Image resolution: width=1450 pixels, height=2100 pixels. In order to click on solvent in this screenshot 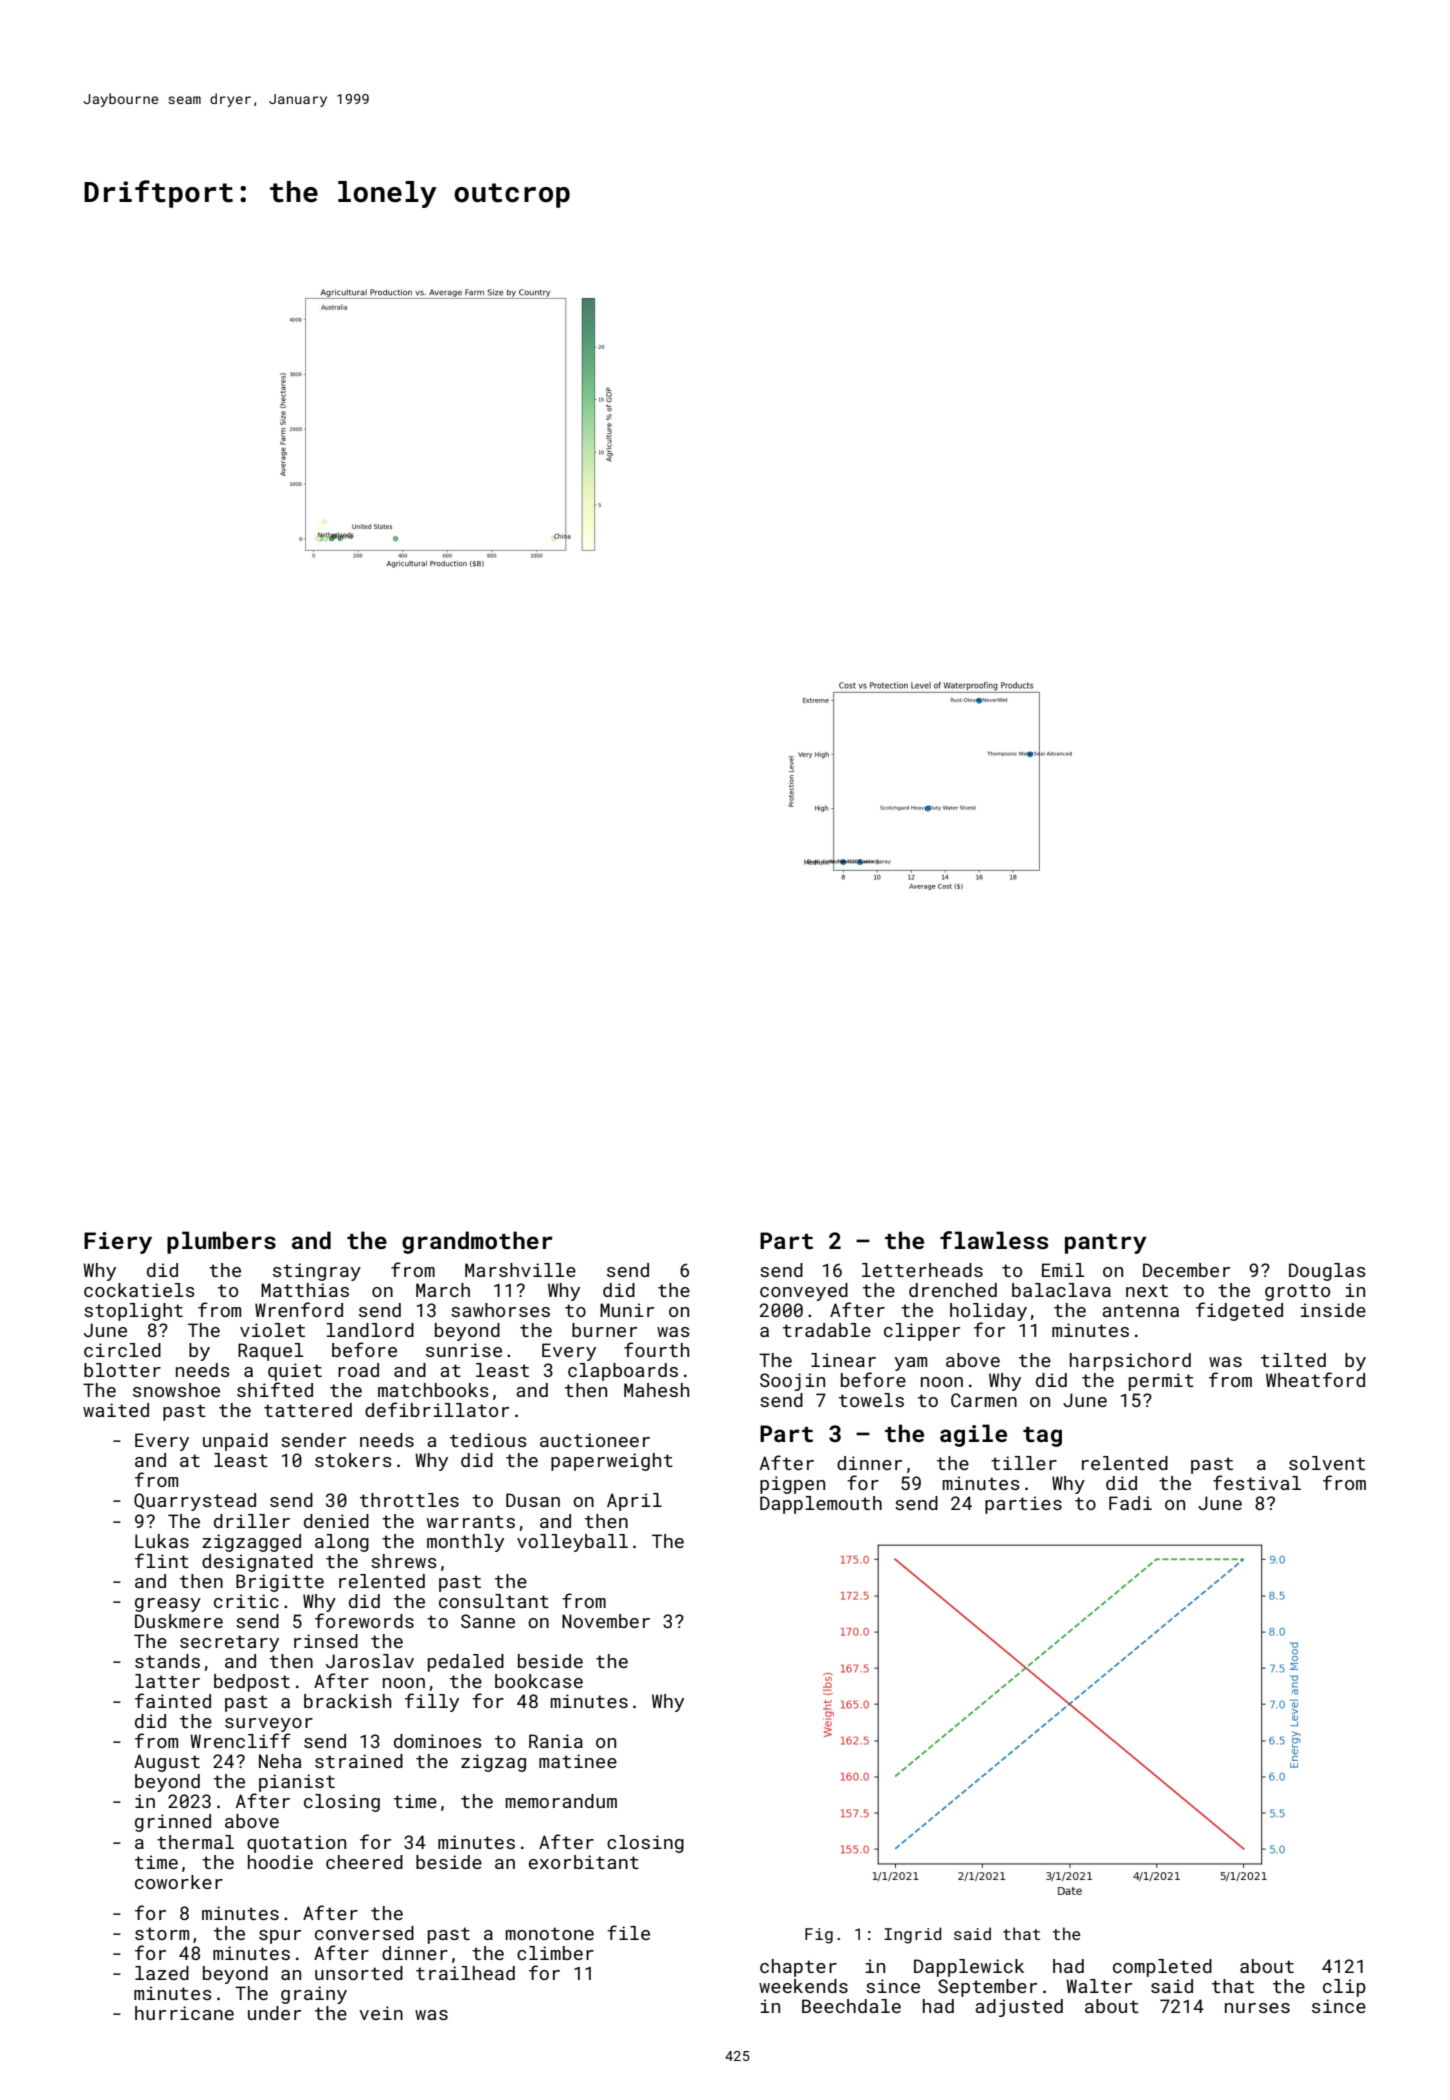, I will do `click(1327, 1463)`.
